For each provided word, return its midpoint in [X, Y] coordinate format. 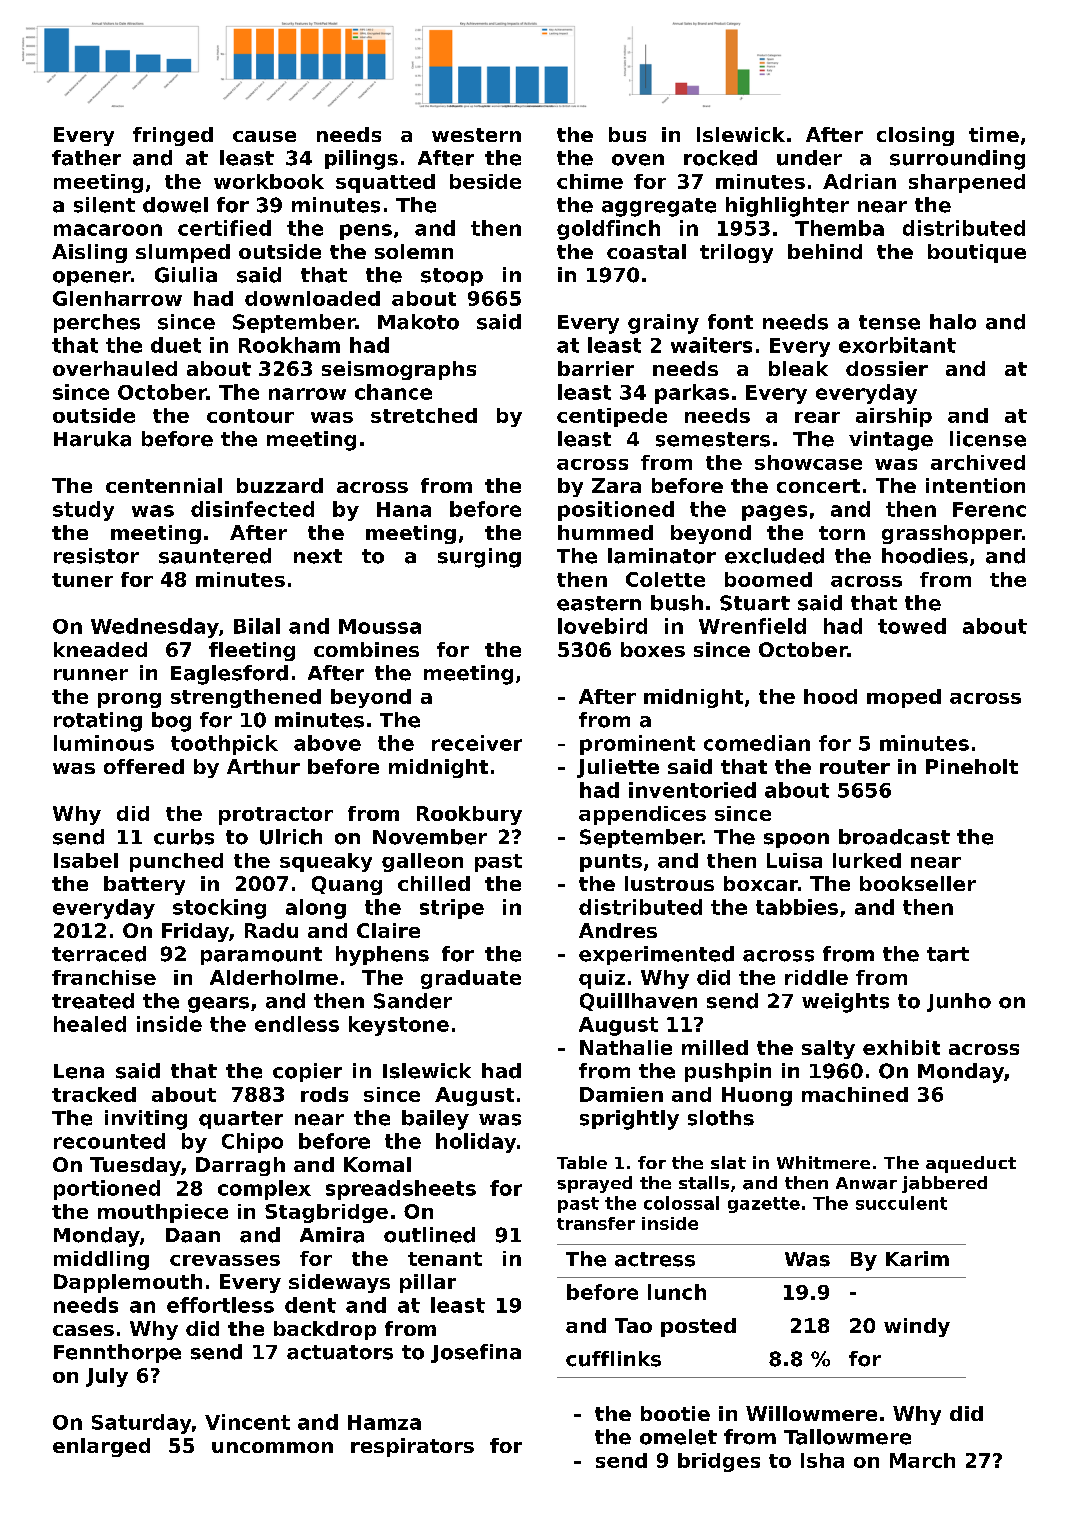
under [809, 158]
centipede [612, 417]
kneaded [100, 649]
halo [953, 322]
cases [83, 1330]
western [476, 135]
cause [264, 136]
